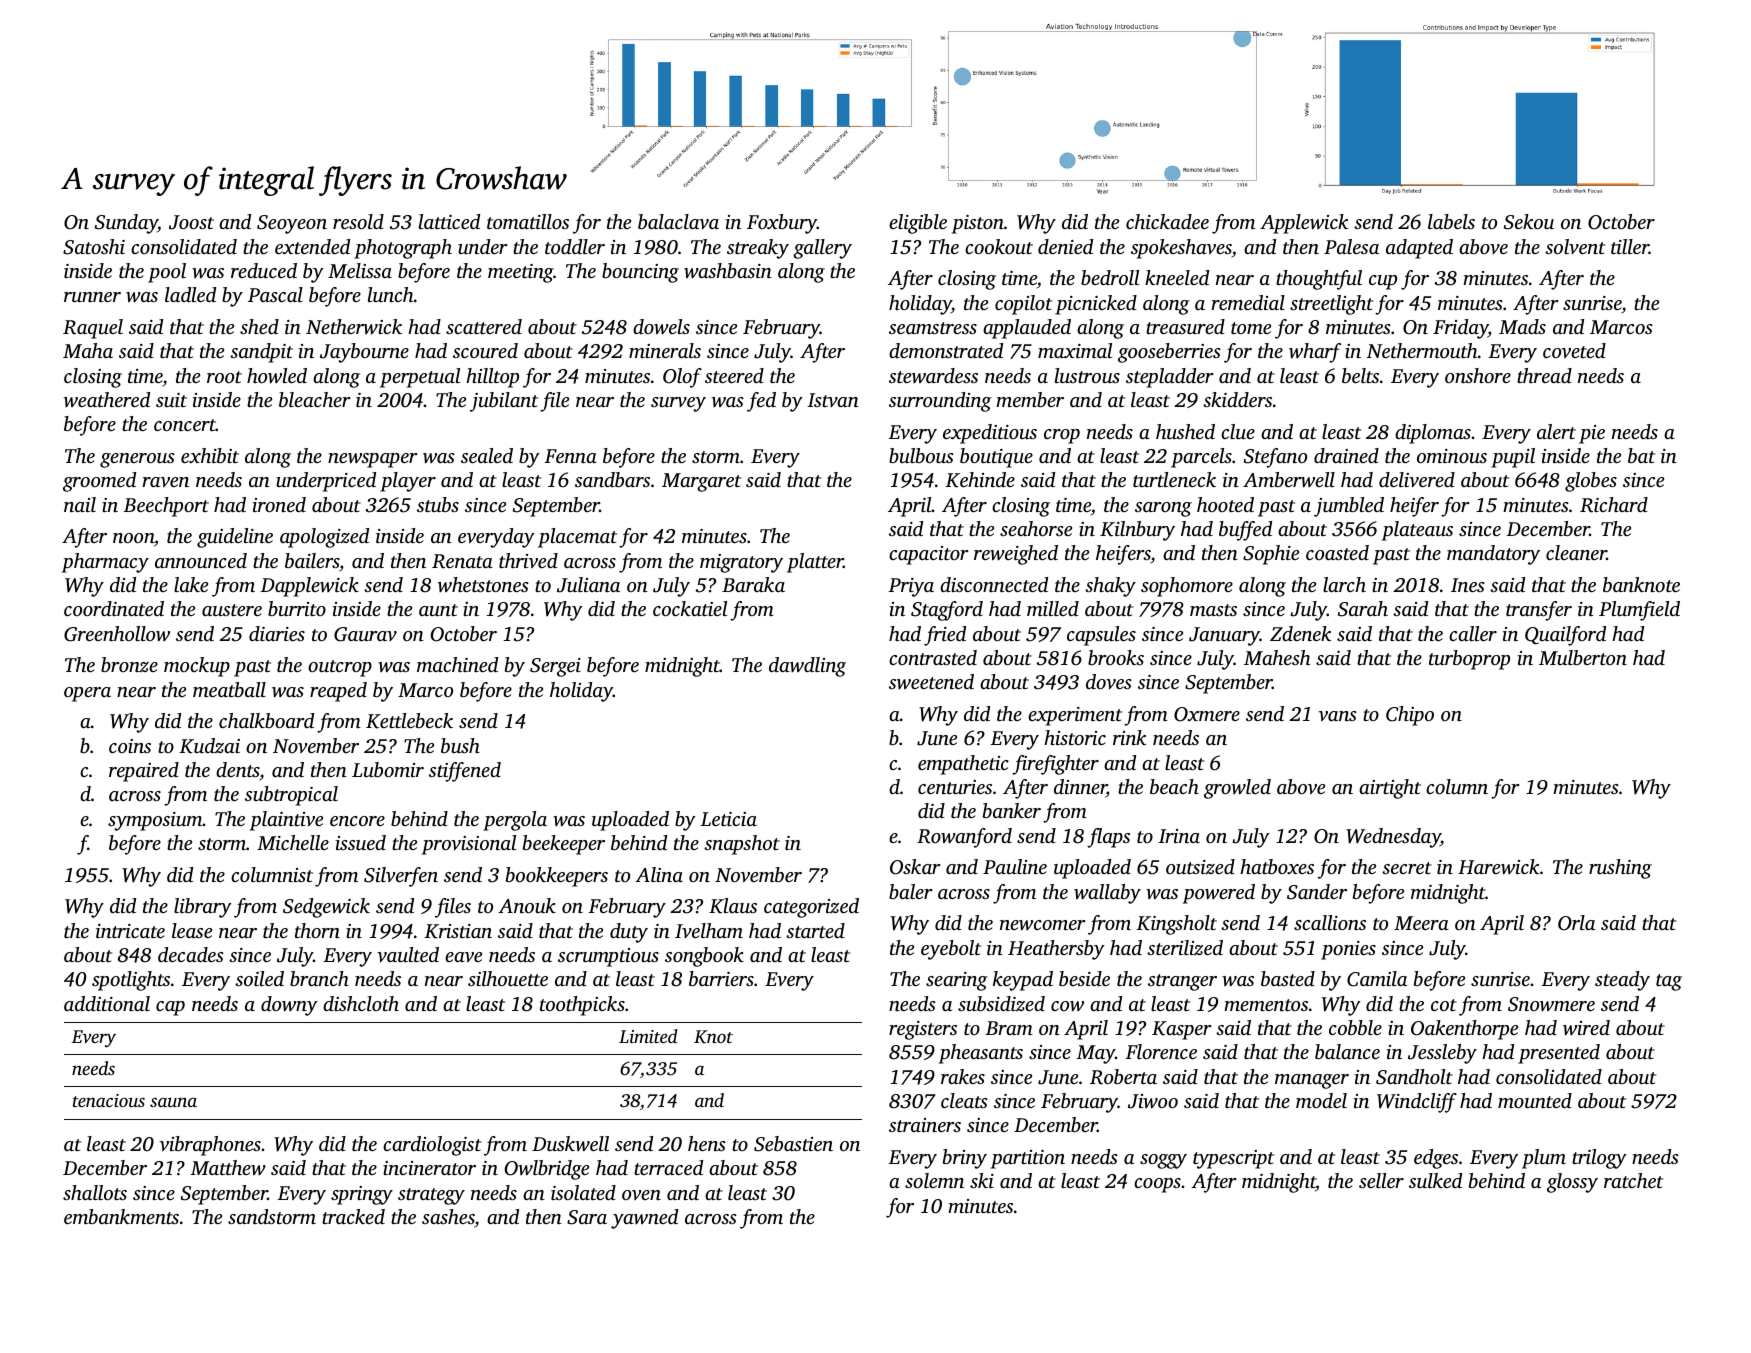 This document has height=1353, width=1751. What do you see at coordinates (107, 1003) in the document?
I see `additional` at bounding box center [107, 1003].
